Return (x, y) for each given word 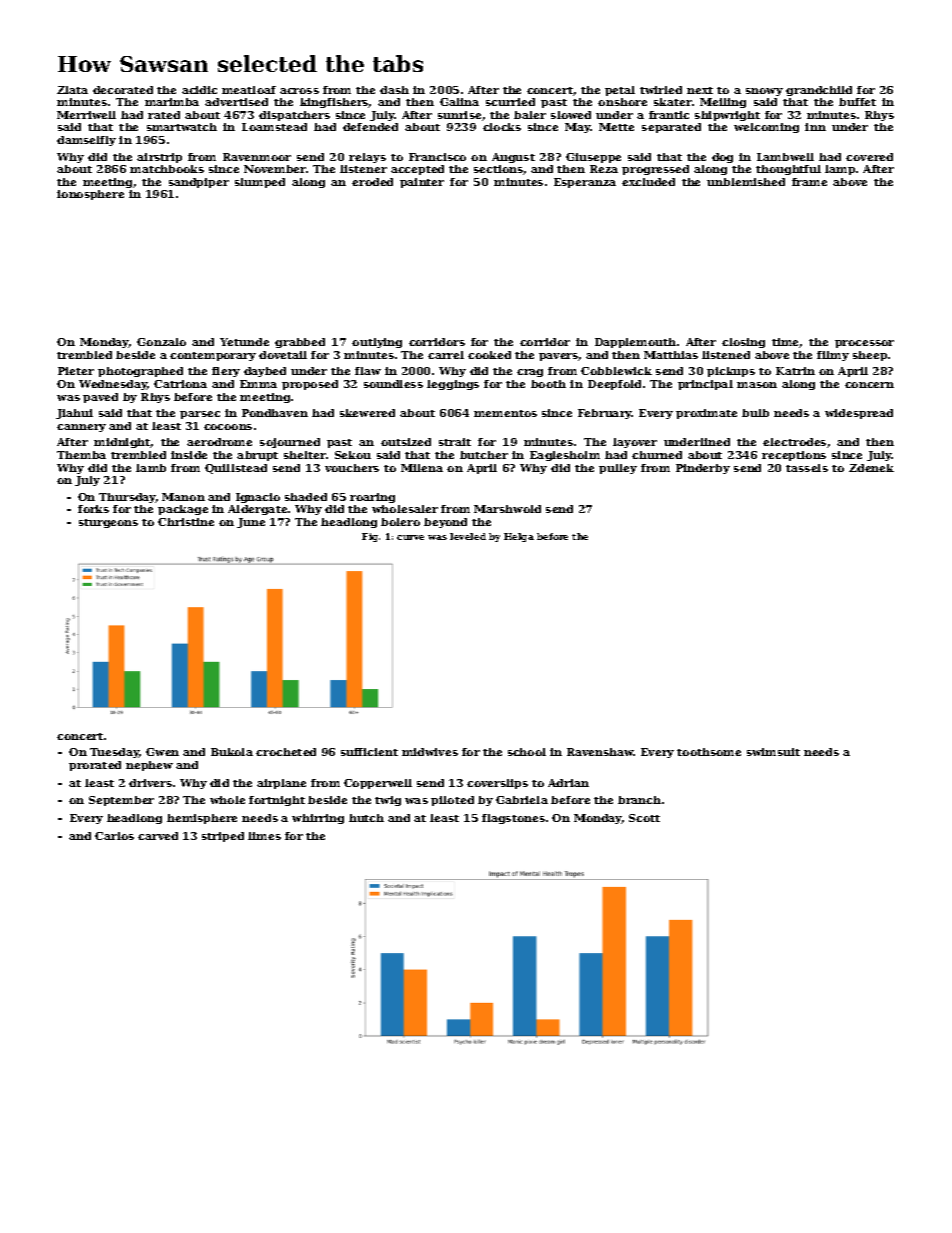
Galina (459, 102)
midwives (430, 752)
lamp (840, 170)
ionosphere (90, 195)
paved (100, 398)
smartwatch (182, 127)
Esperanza (585, 183)
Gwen (162, 752)
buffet (857, 102)
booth (548, 384)
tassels (807, 468)
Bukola (232, 752)
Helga (519, 537)
